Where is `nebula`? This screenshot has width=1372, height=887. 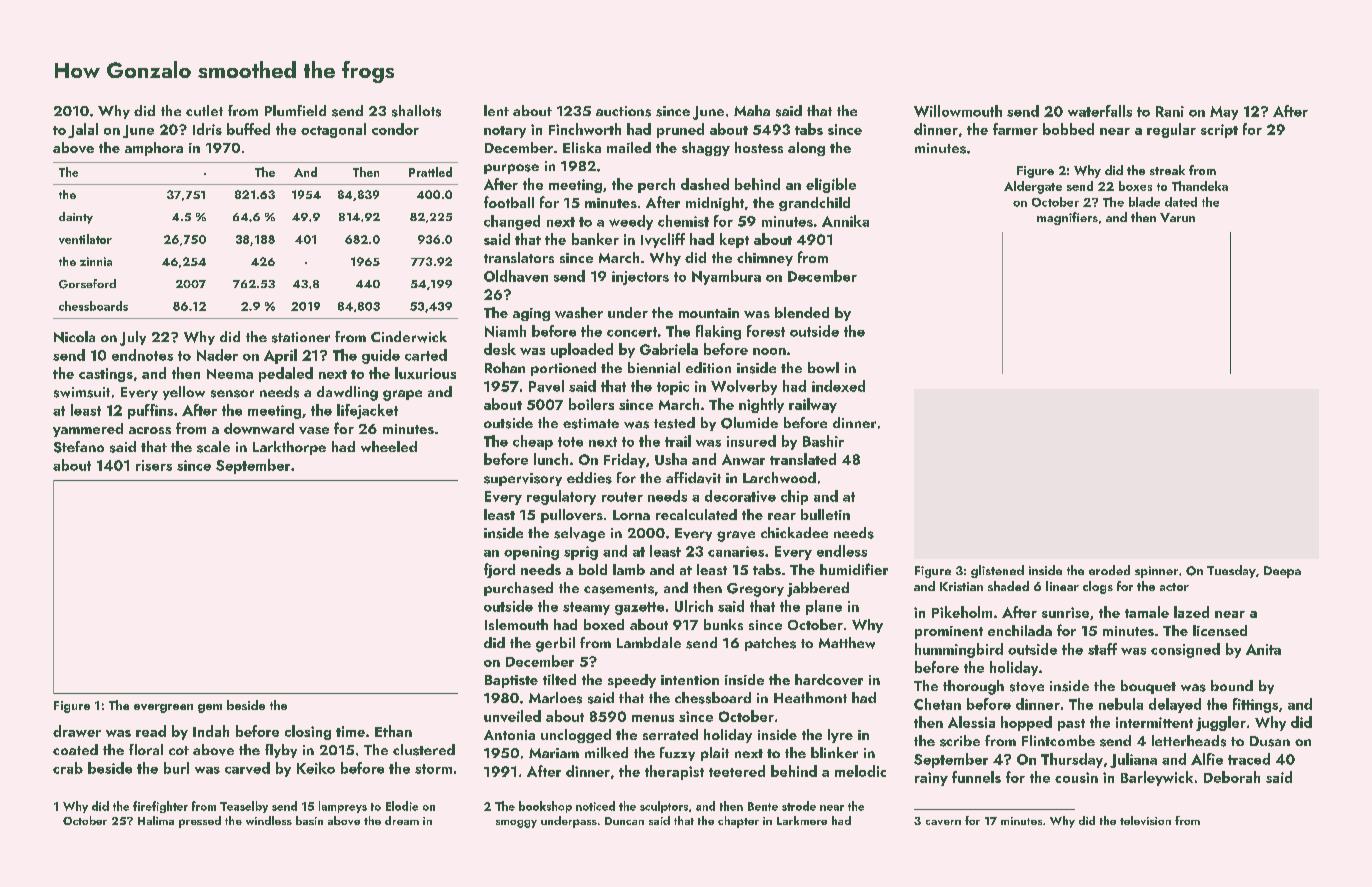 nebula is located at coordinates (1121, 704).
